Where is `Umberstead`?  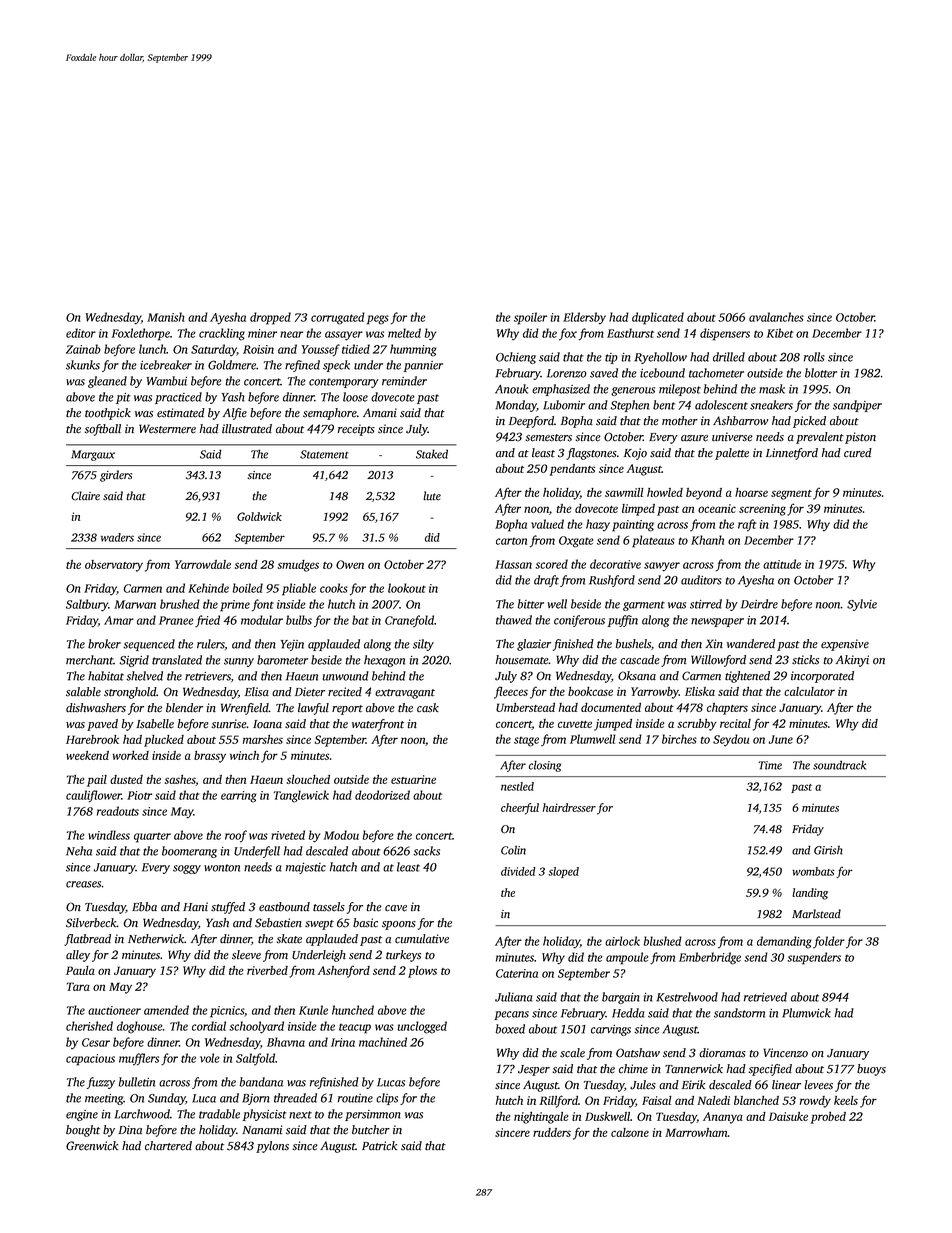 Umberstead is located at coordinates (525, 707).
